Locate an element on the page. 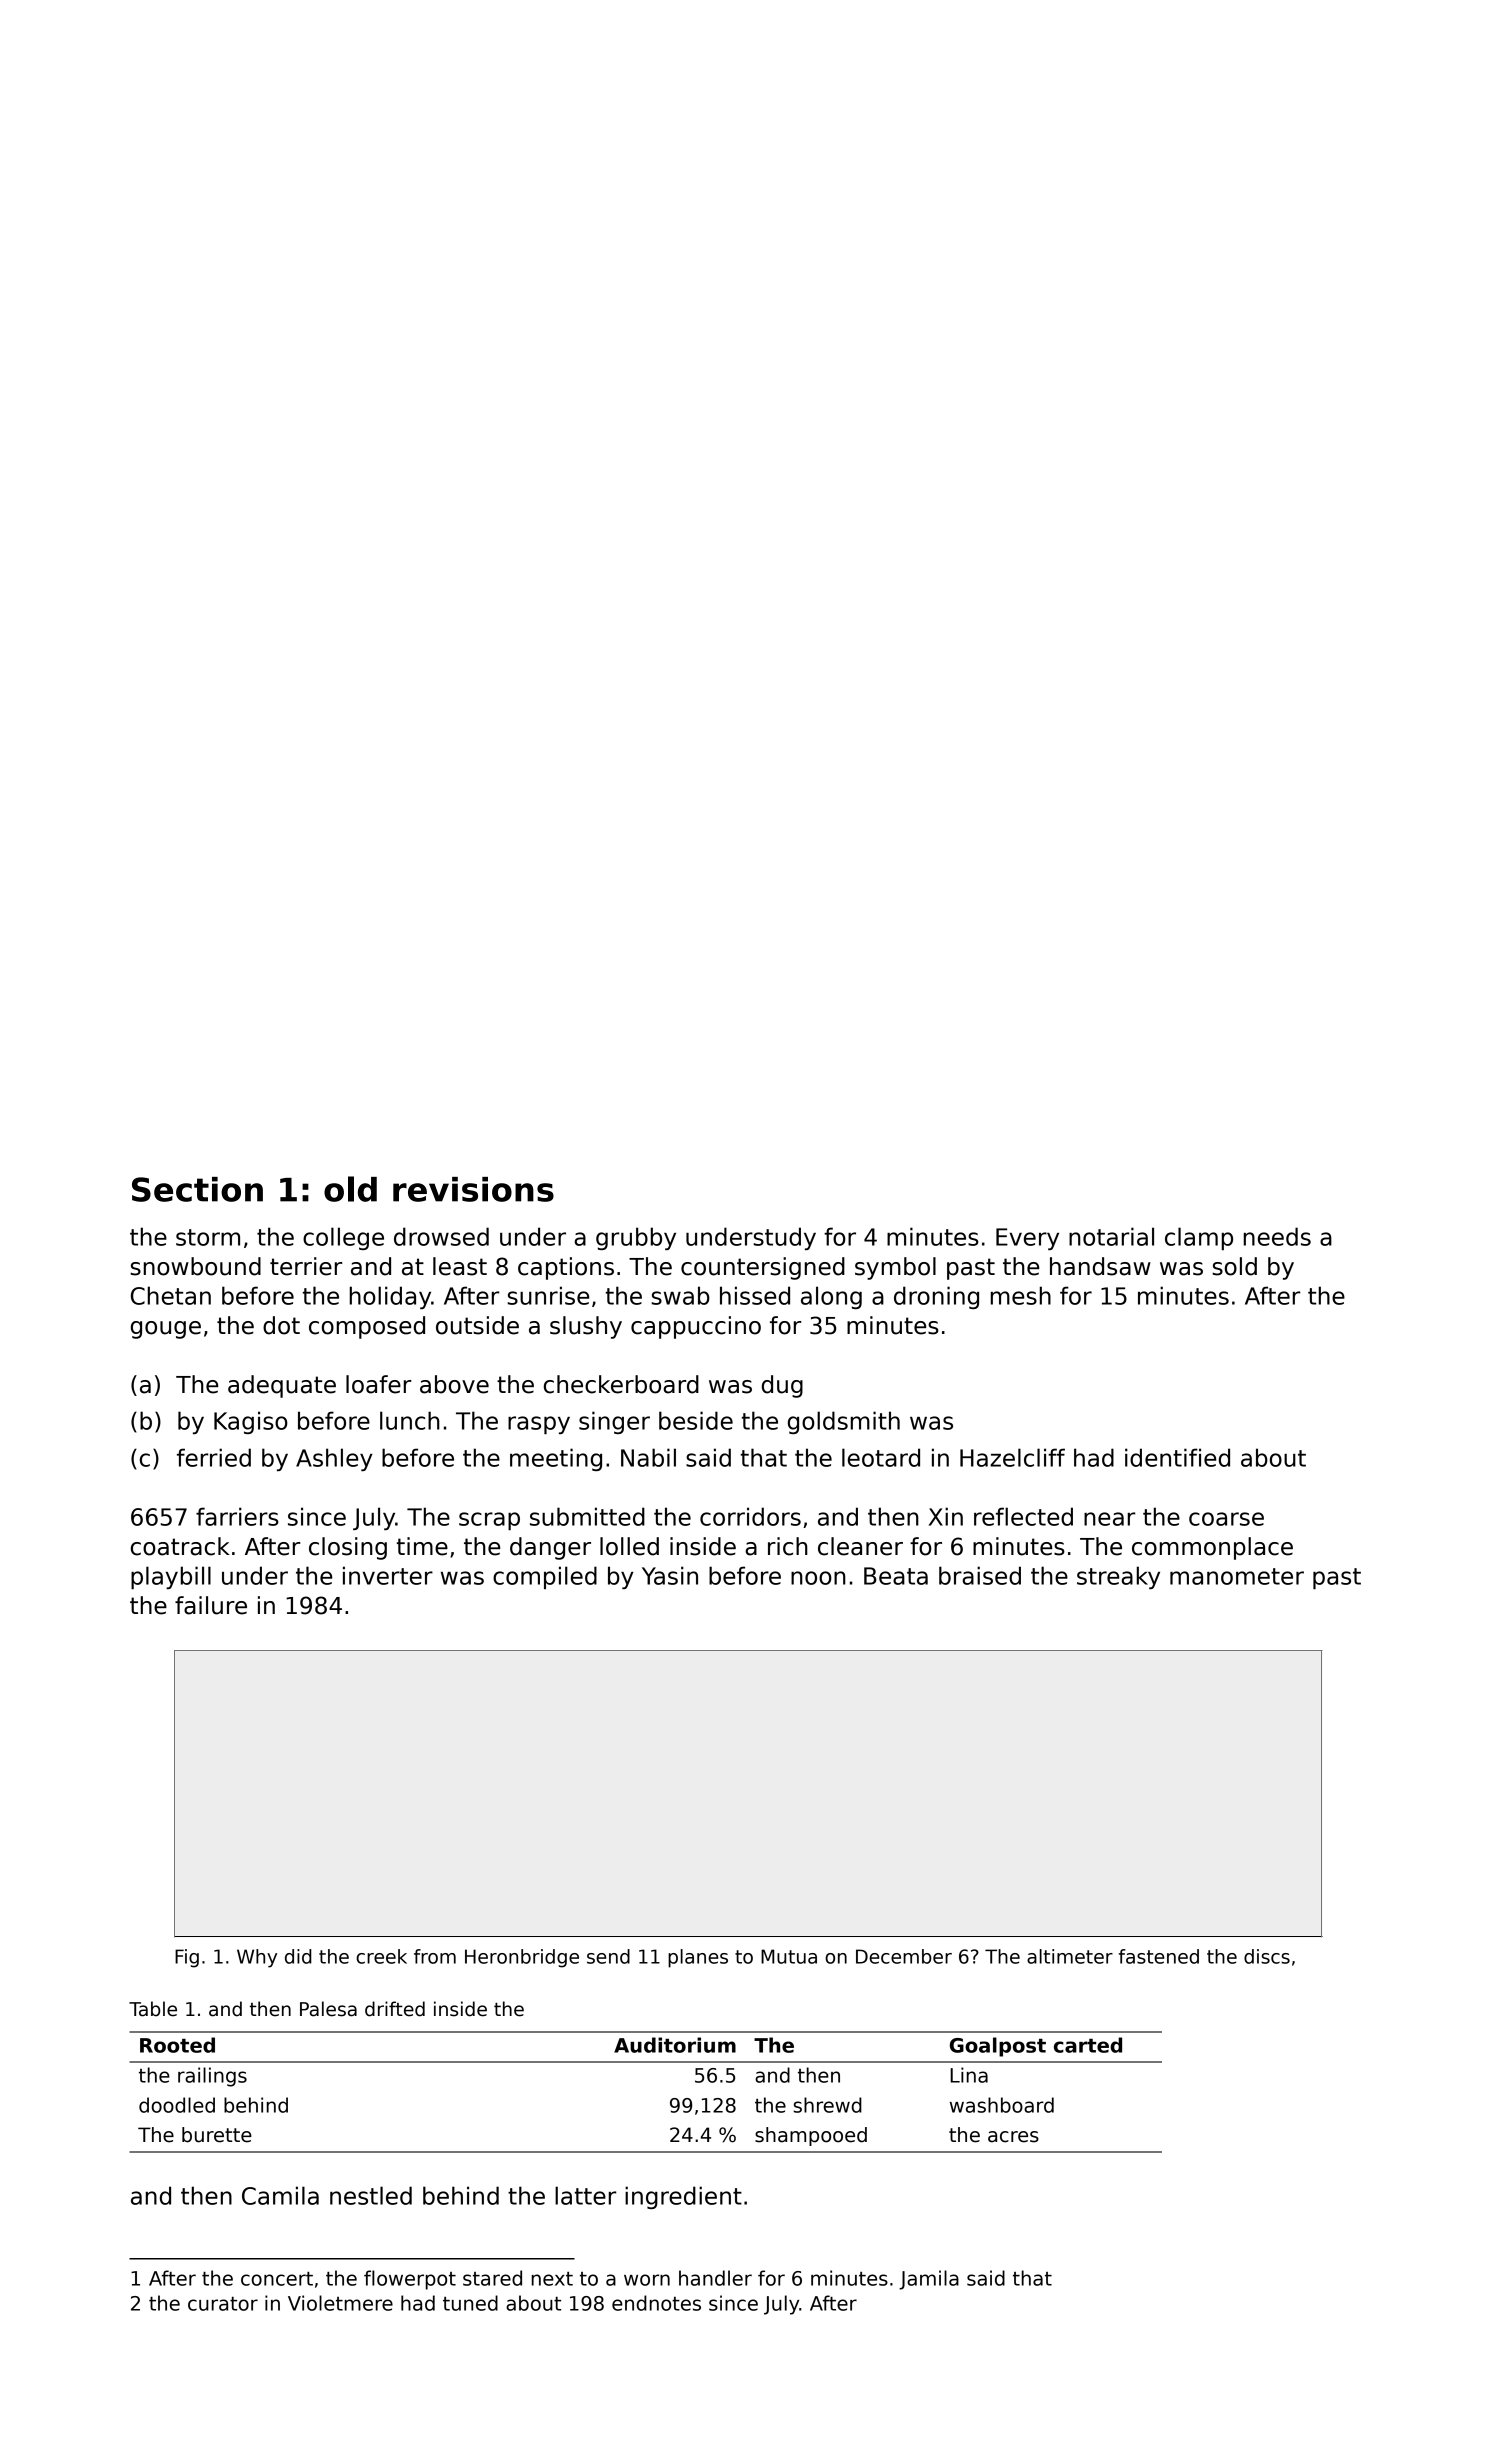 This image has height=2464, width=1496. handler is located at coordinates (715, 2278).
